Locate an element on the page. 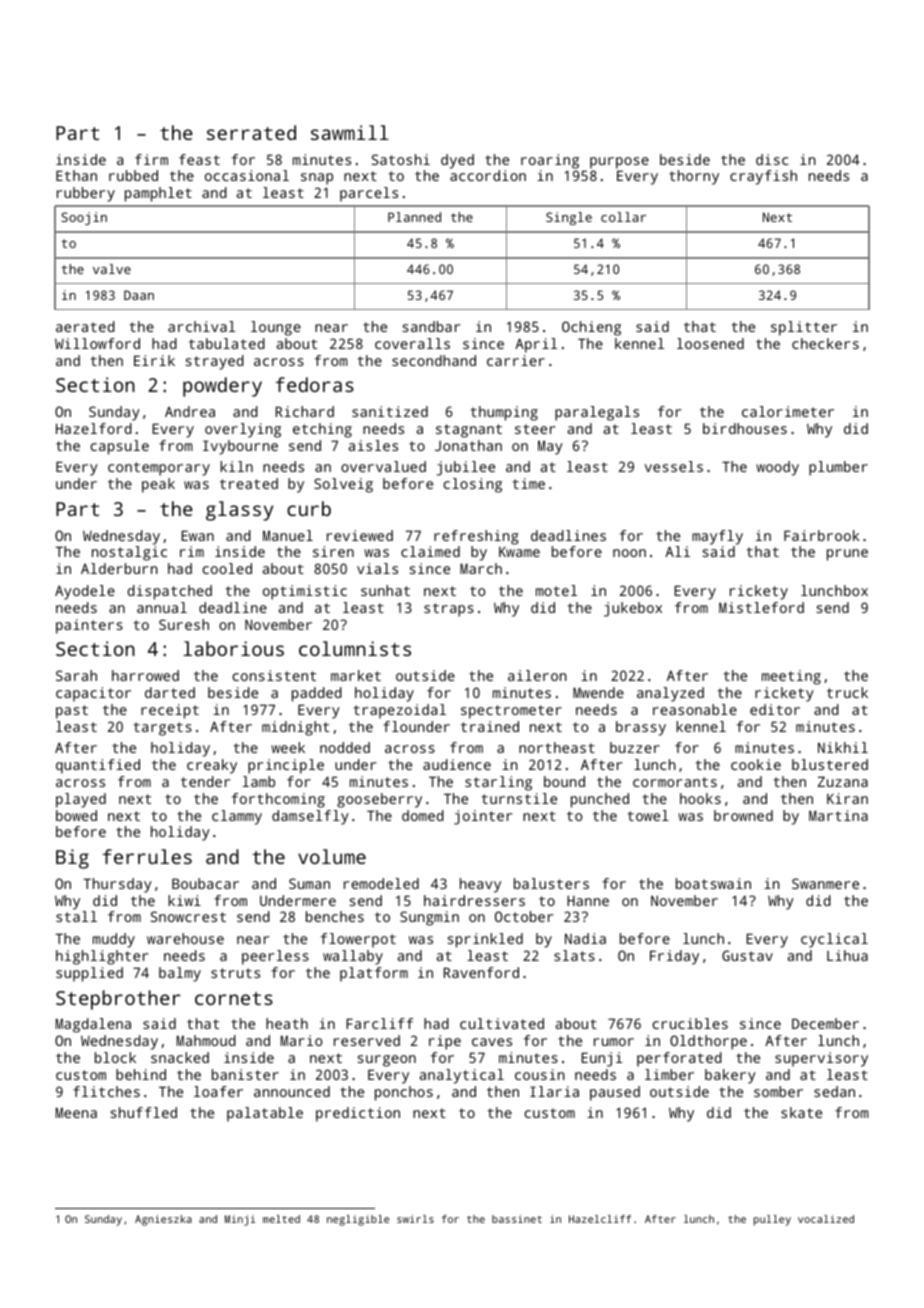  principle is located at coordinates (286, 766).
